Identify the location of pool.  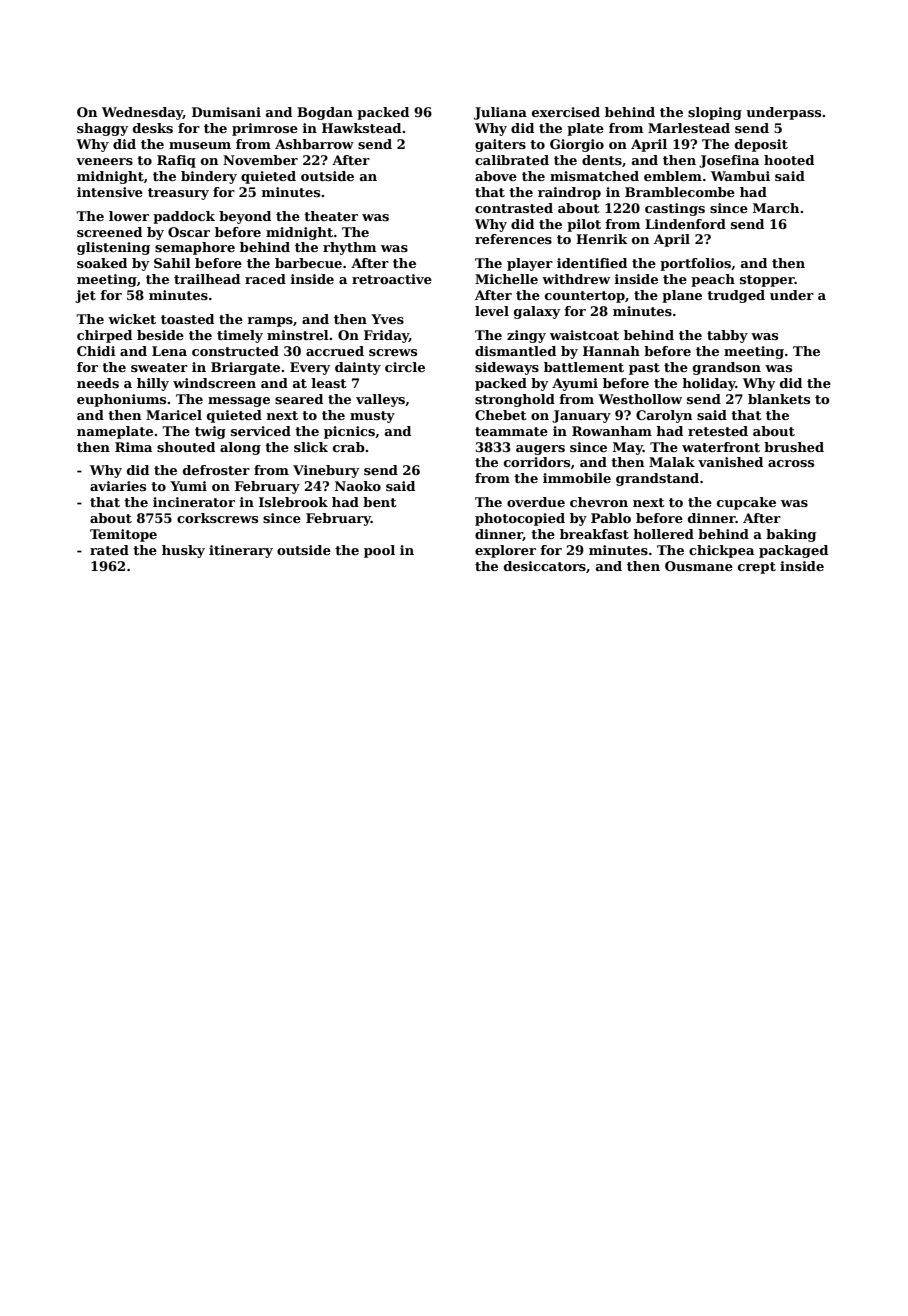
(379, 551).
